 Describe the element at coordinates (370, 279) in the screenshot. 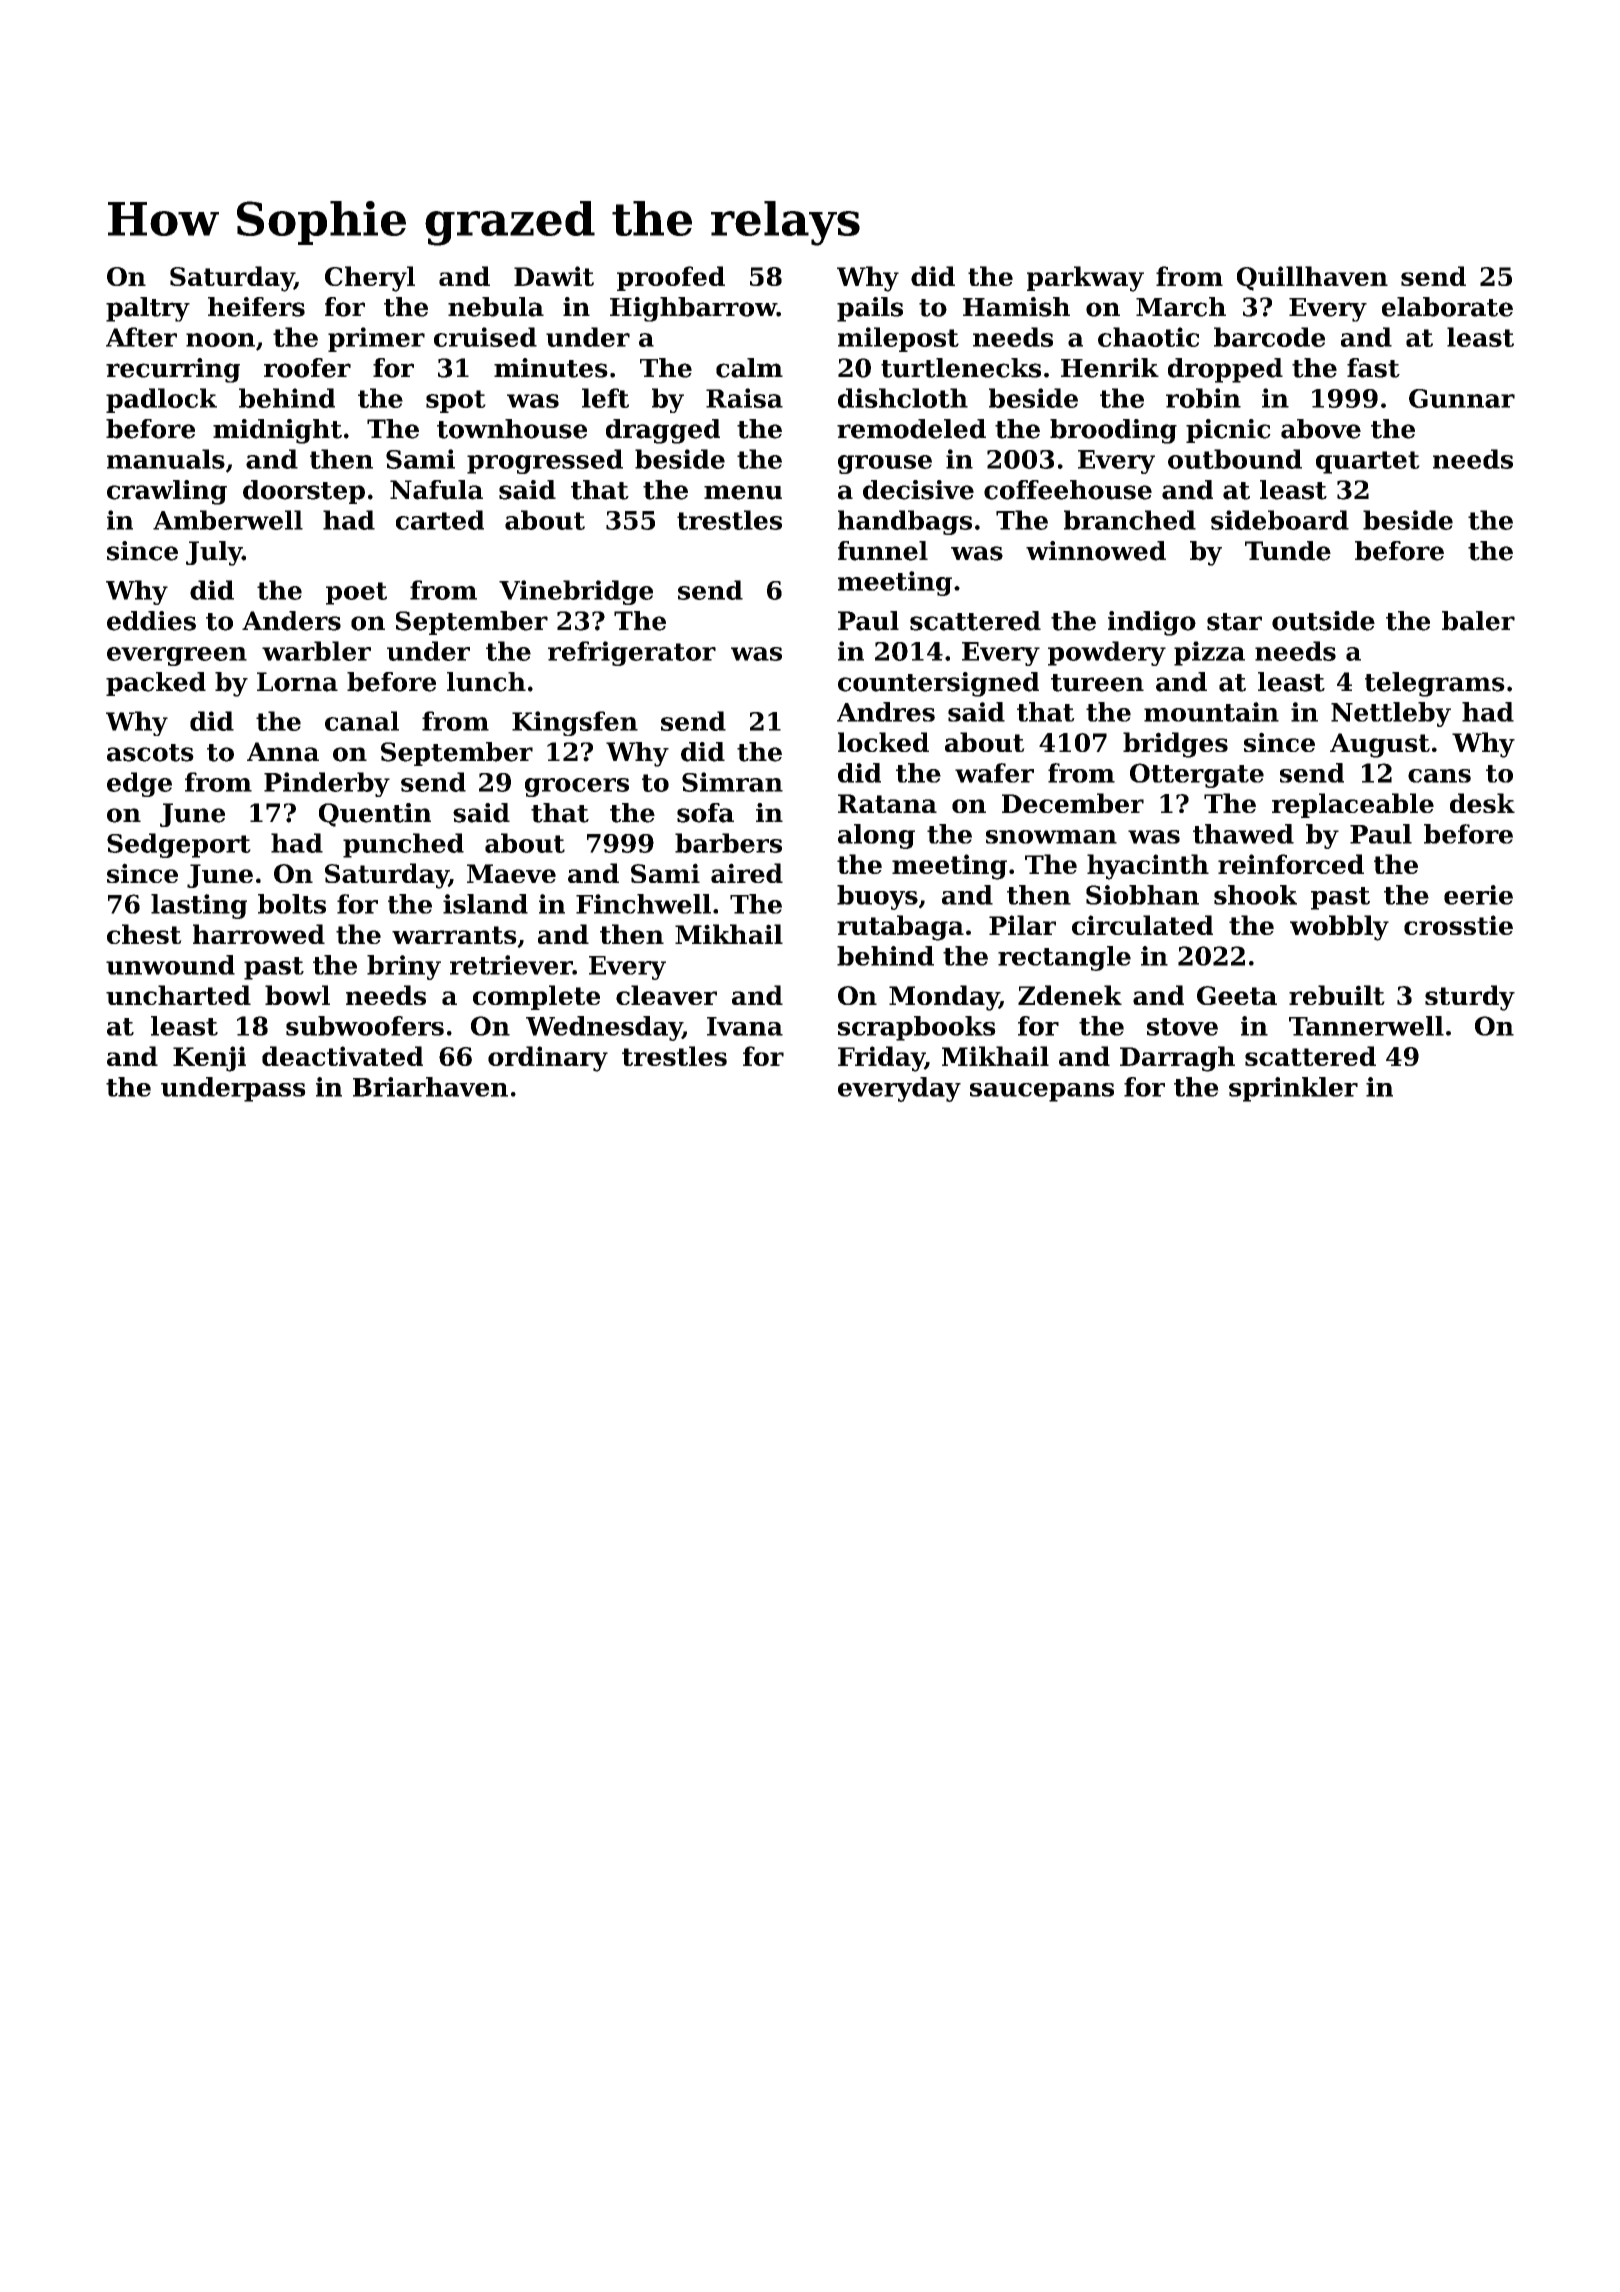

I see `Cheryl` at that location.
